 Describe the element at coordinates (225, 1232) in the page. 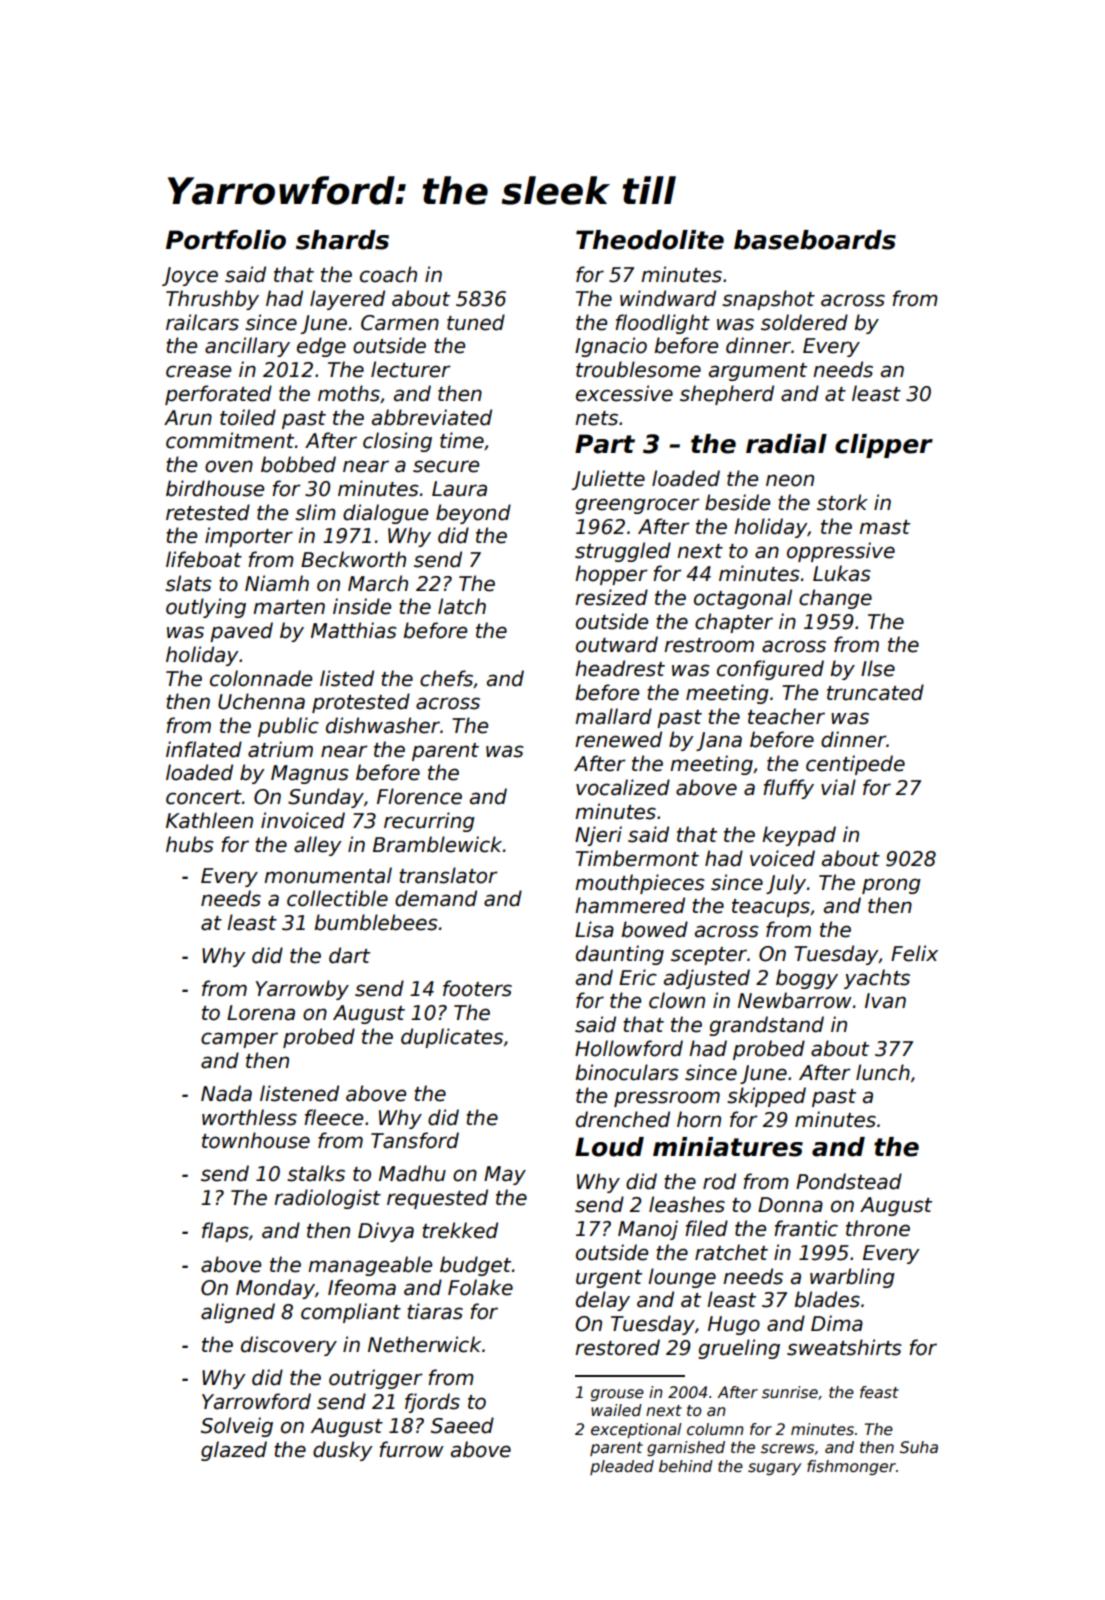

I see `flaps` at that location.
